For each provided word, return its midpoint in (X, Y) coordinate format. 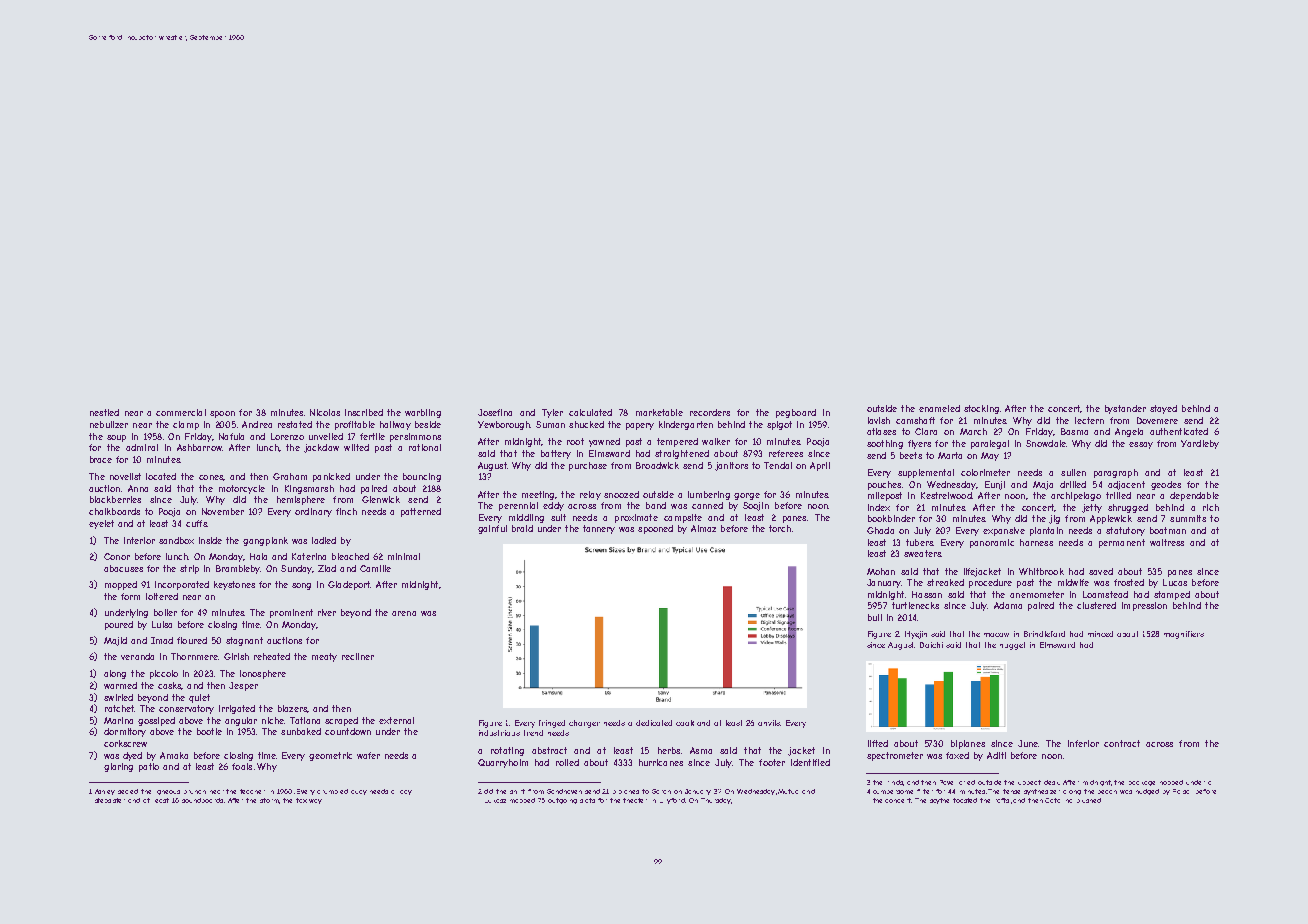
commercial (181, 412)
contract (1122, 743)
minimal (404, 556)
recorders (710, 412)
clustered (1096, 605)
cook (685, 723)
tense (1011, 791)
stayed (1163, 409)
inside (210, 540)
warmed (120, 685)
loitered (162, 596)
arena (404, 613)
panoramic (992, 543)
